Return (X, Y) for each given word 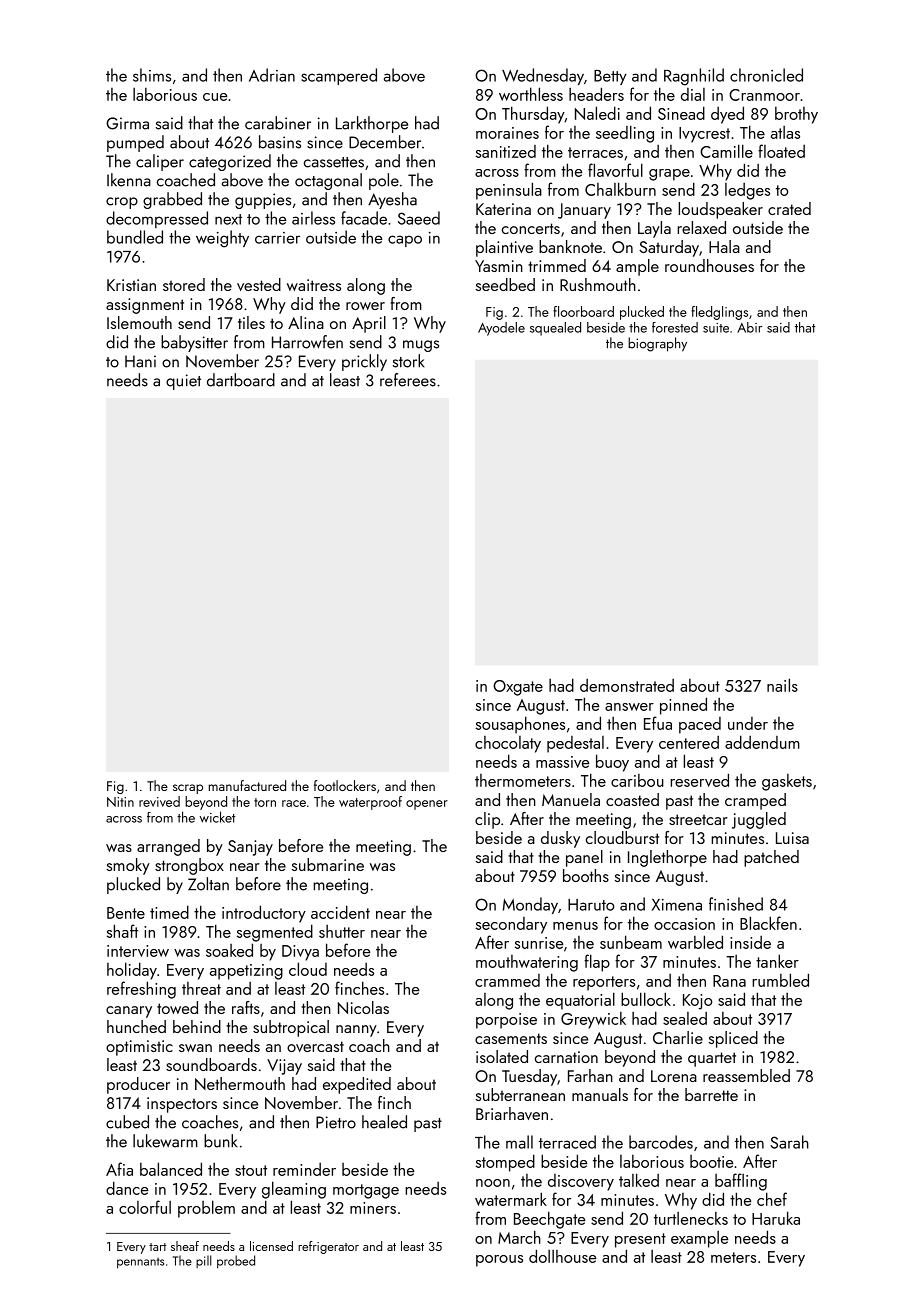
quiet (183, 382)
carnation (566, 1057)
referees (408, 380)
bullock (646, 999)
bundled (135, 237)
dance (127, 1188)
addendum (762, 742)
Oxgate (518, 688)
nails (782, 685)
